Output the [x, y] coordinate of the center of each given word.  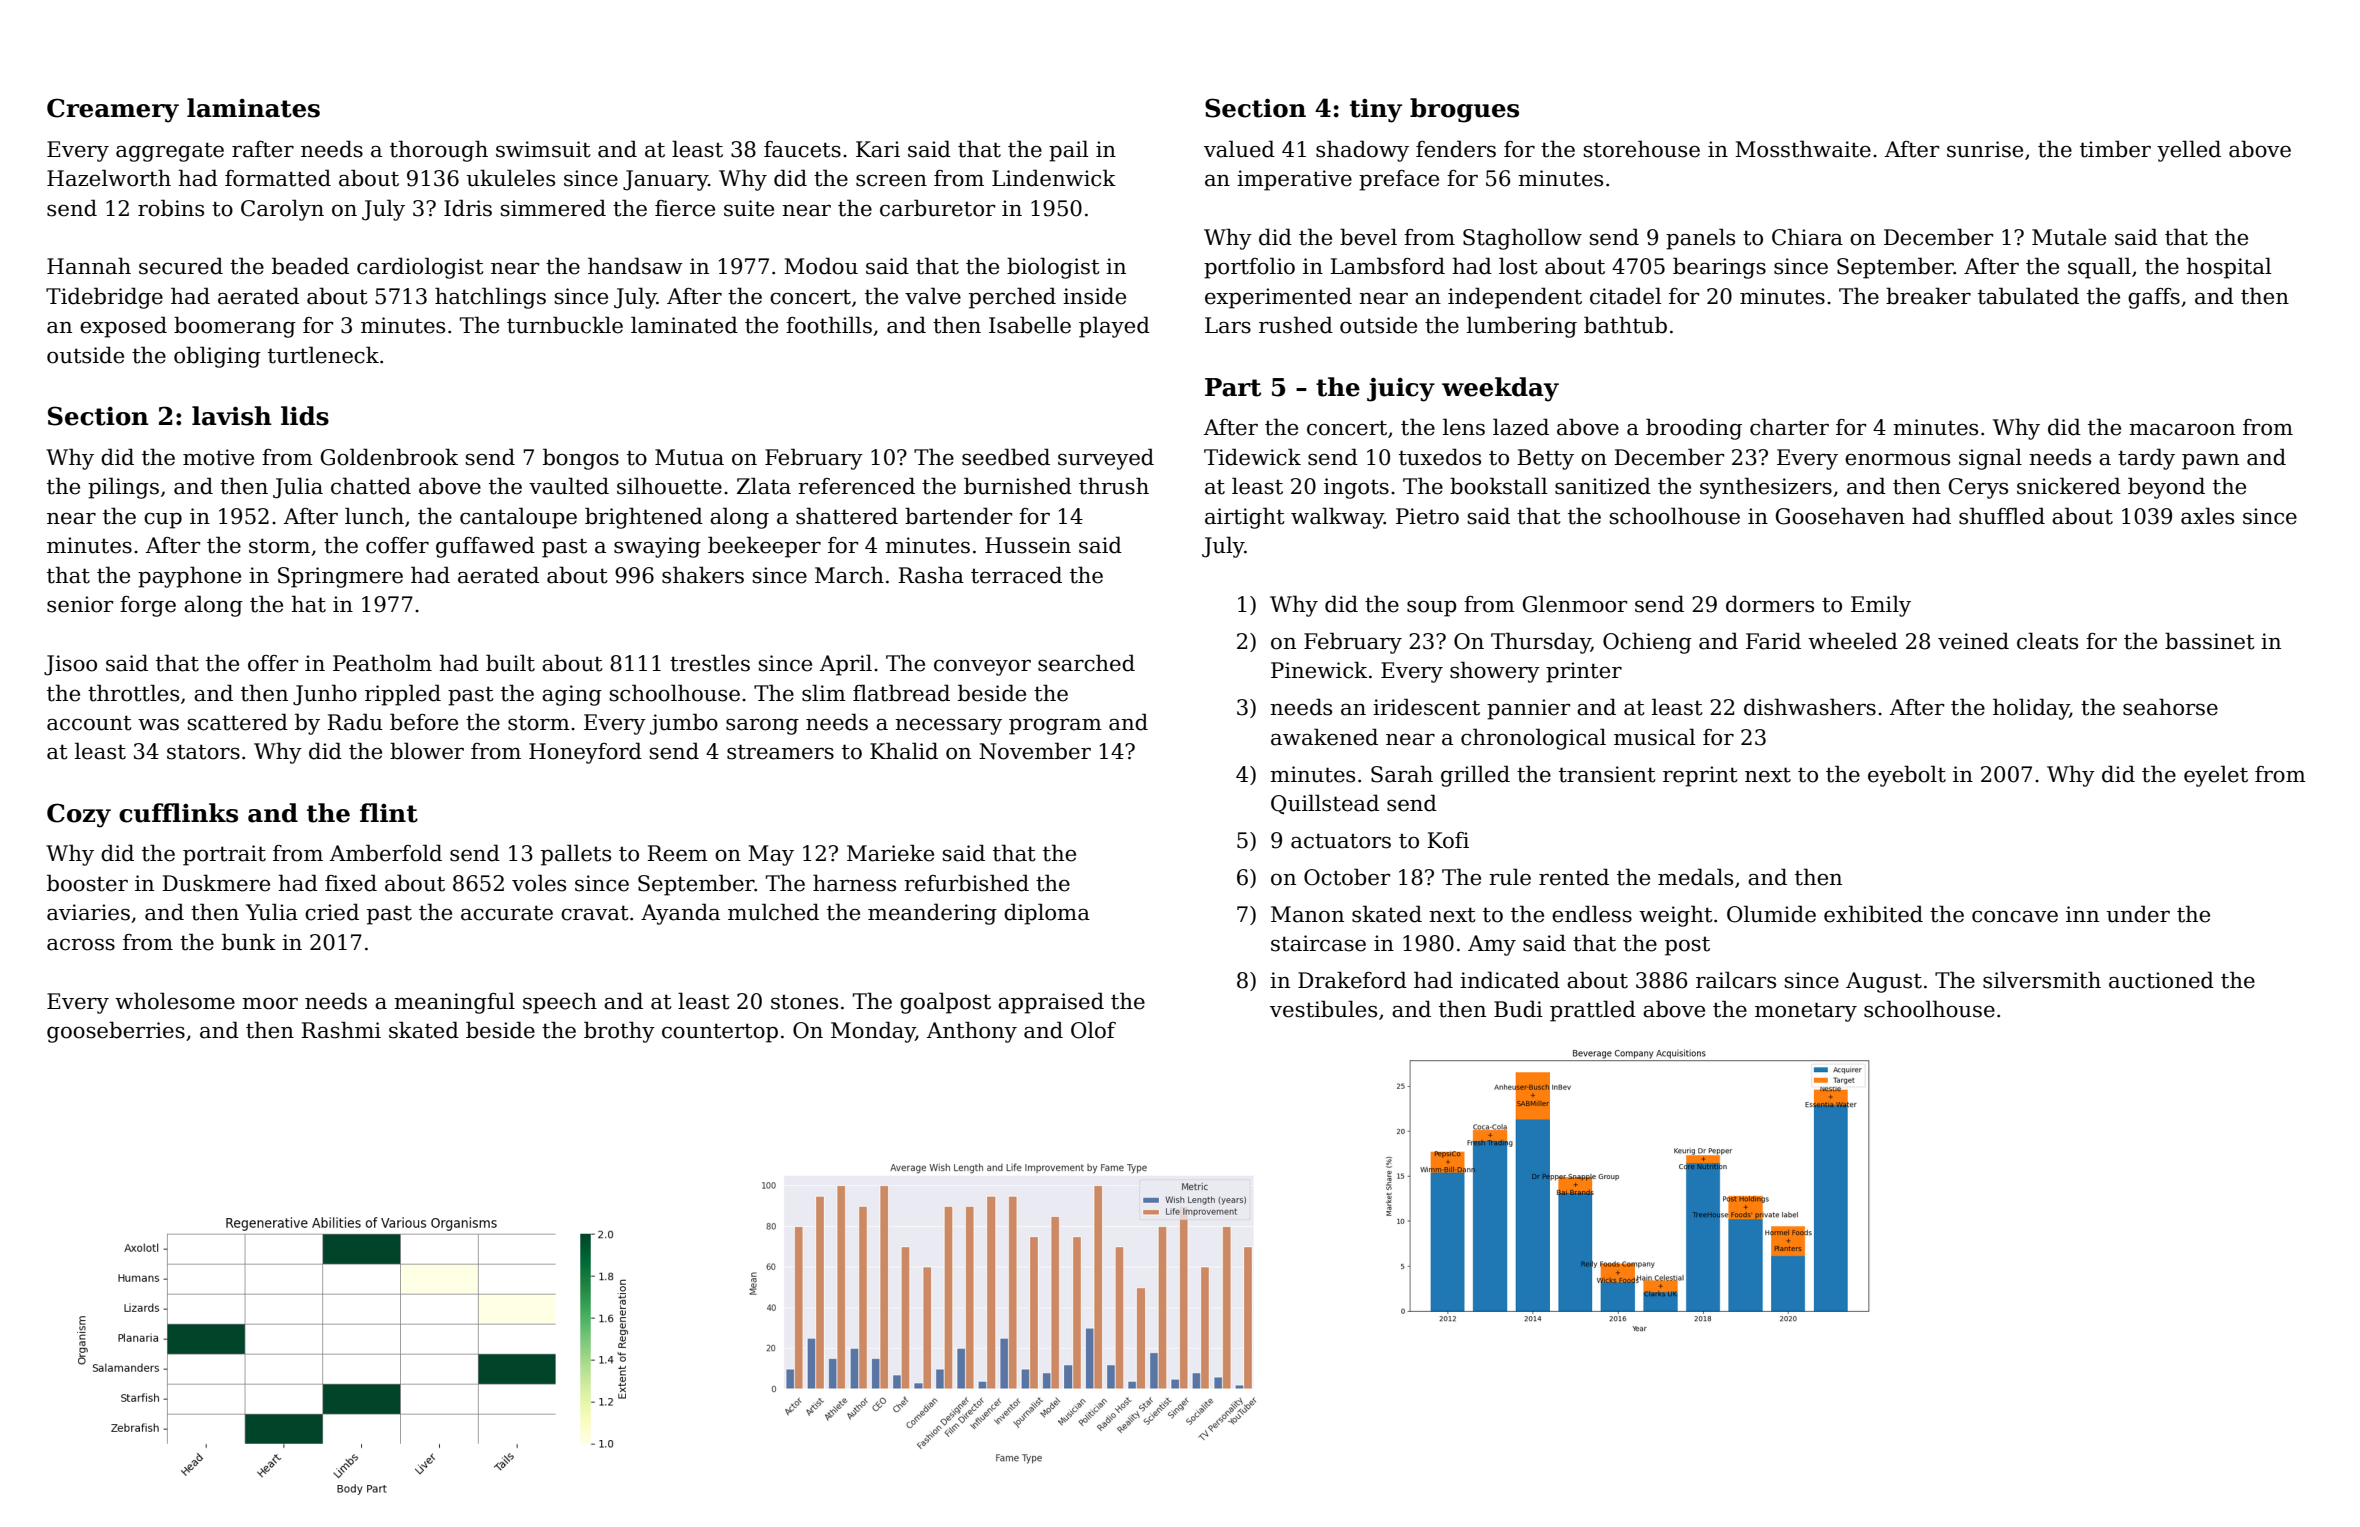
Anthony [972, 1032]
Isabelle [1030, 325]
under [2138, 914]
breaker [1928, 296]
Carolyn [282, 210]
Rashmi [341, 1030]
